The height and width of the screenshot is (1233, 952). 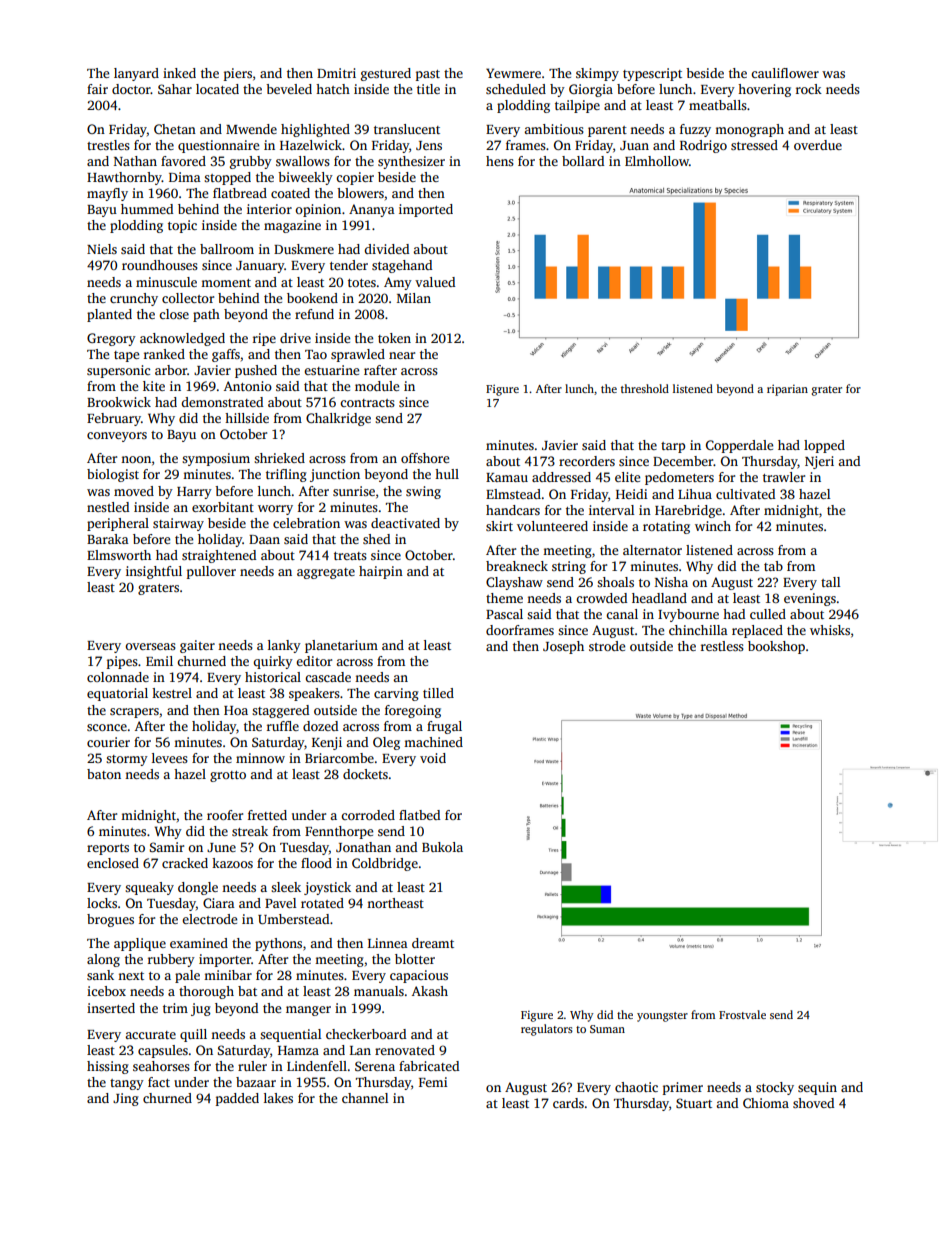 What do you see at coordinates (554, 129) in the screenshot?
I see `ambitious` at bounding box center [554, 129].
